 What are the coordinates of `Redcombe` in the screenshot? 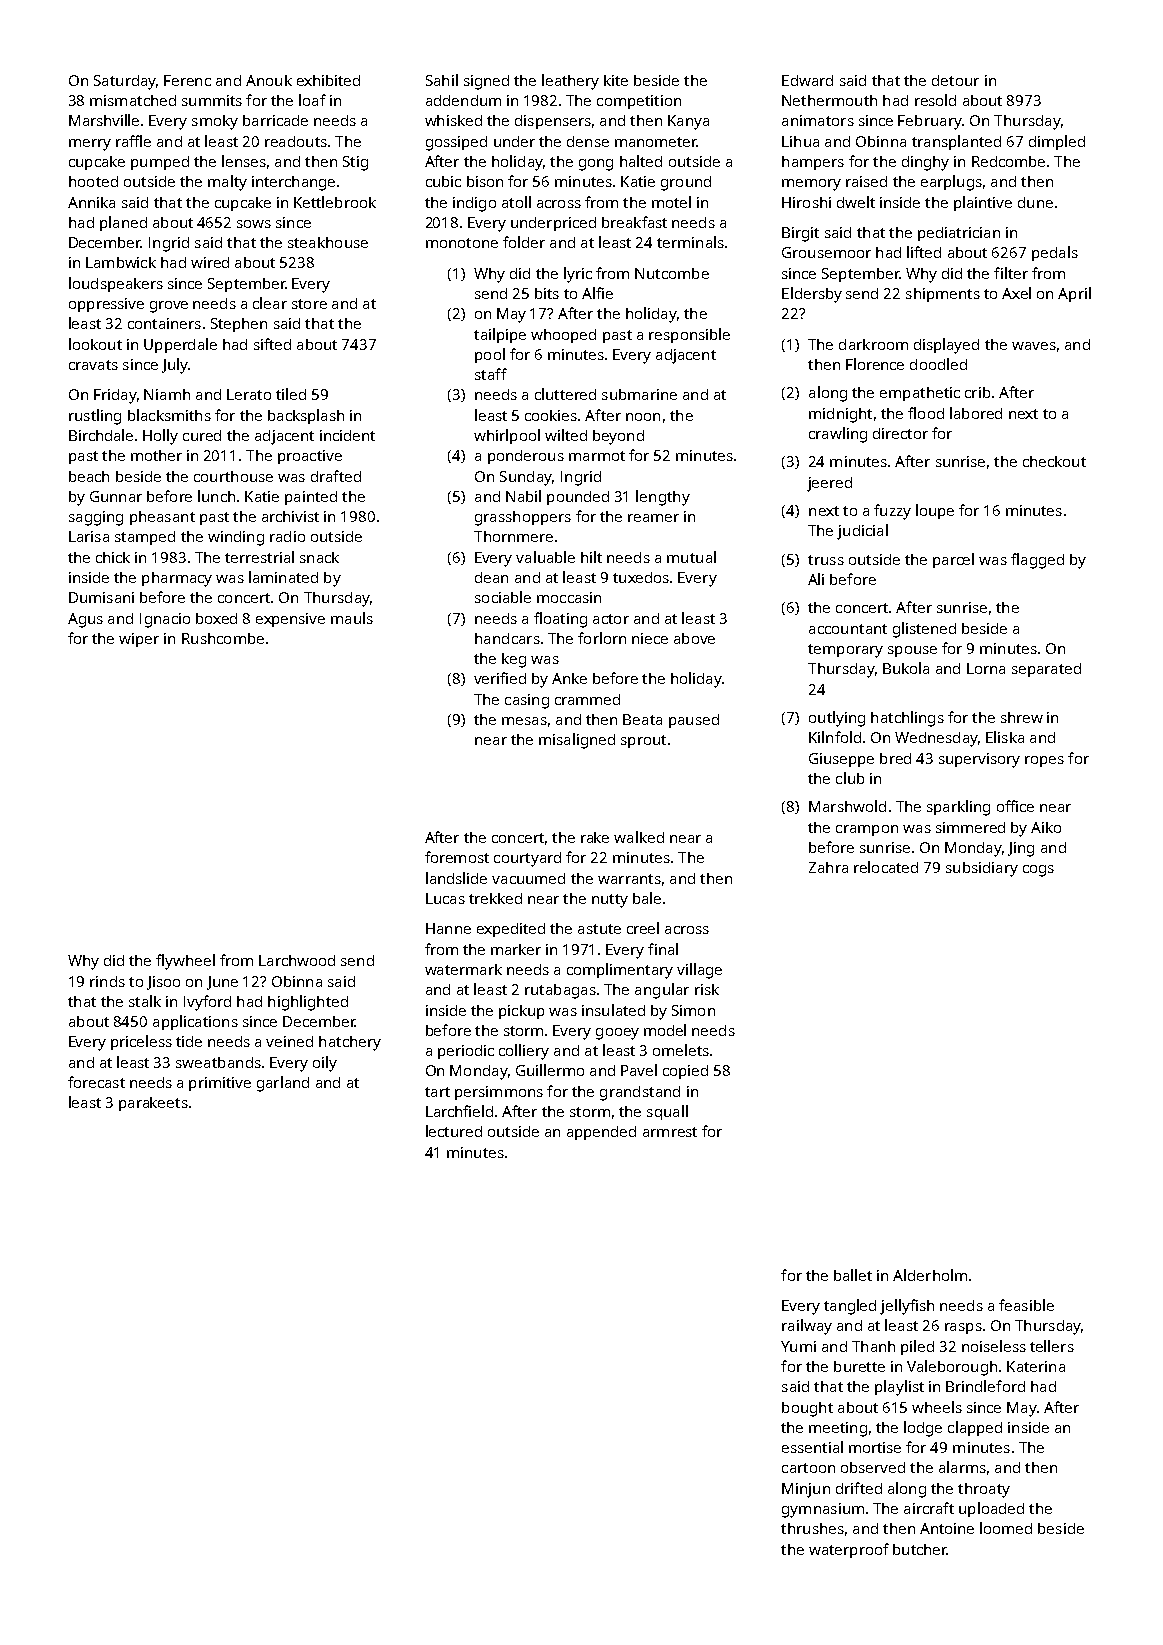 It's located at (1008, 161).
